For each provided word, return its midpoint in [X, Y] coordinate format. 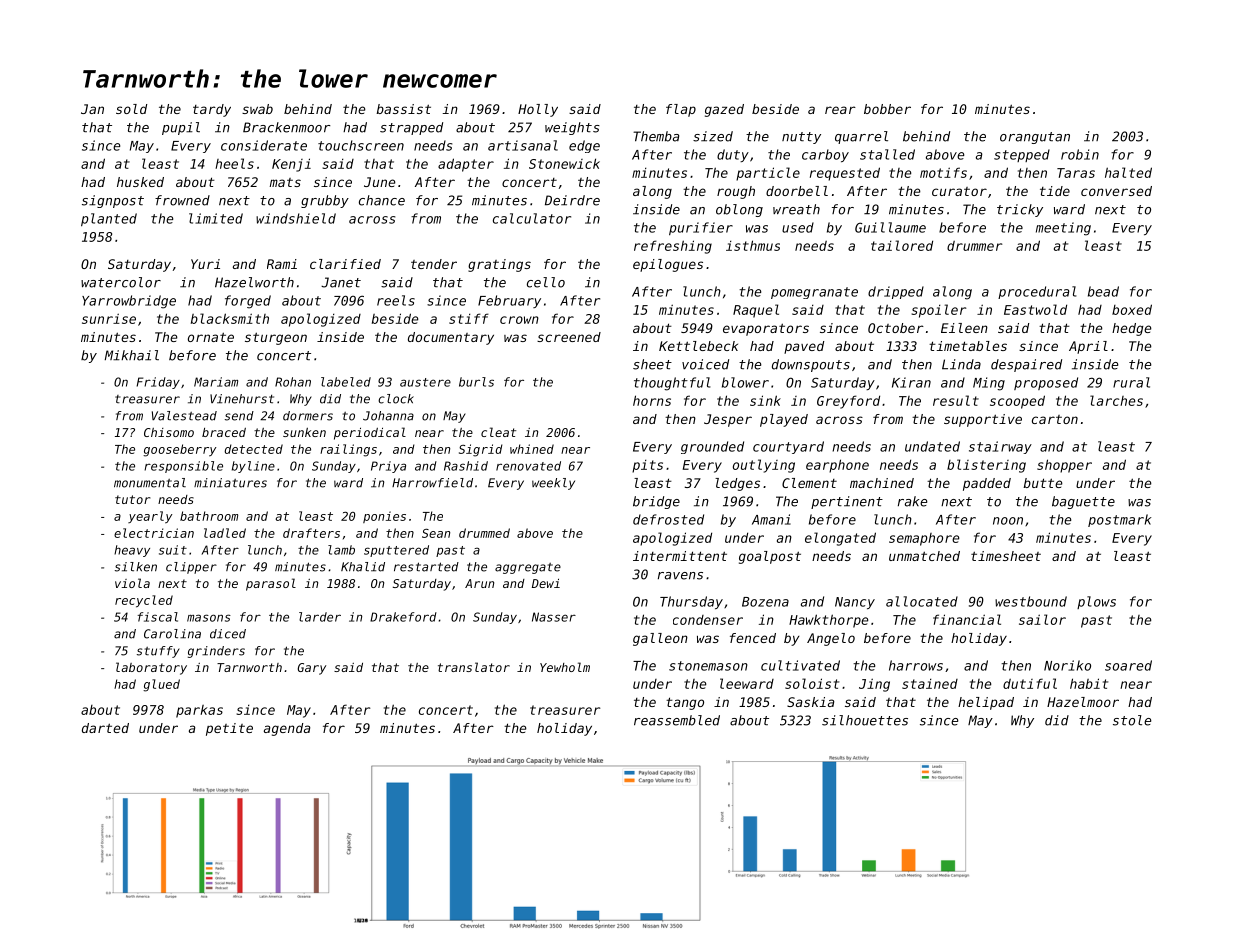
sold [131, 109]
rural [1131, 382]
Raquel [756, 311]
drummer [974, 246]
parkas [199, 711]
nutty [801, 138]
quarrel [861, 137]
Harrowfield [432, 483]
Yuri [205, 264]
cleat [498, 432]
